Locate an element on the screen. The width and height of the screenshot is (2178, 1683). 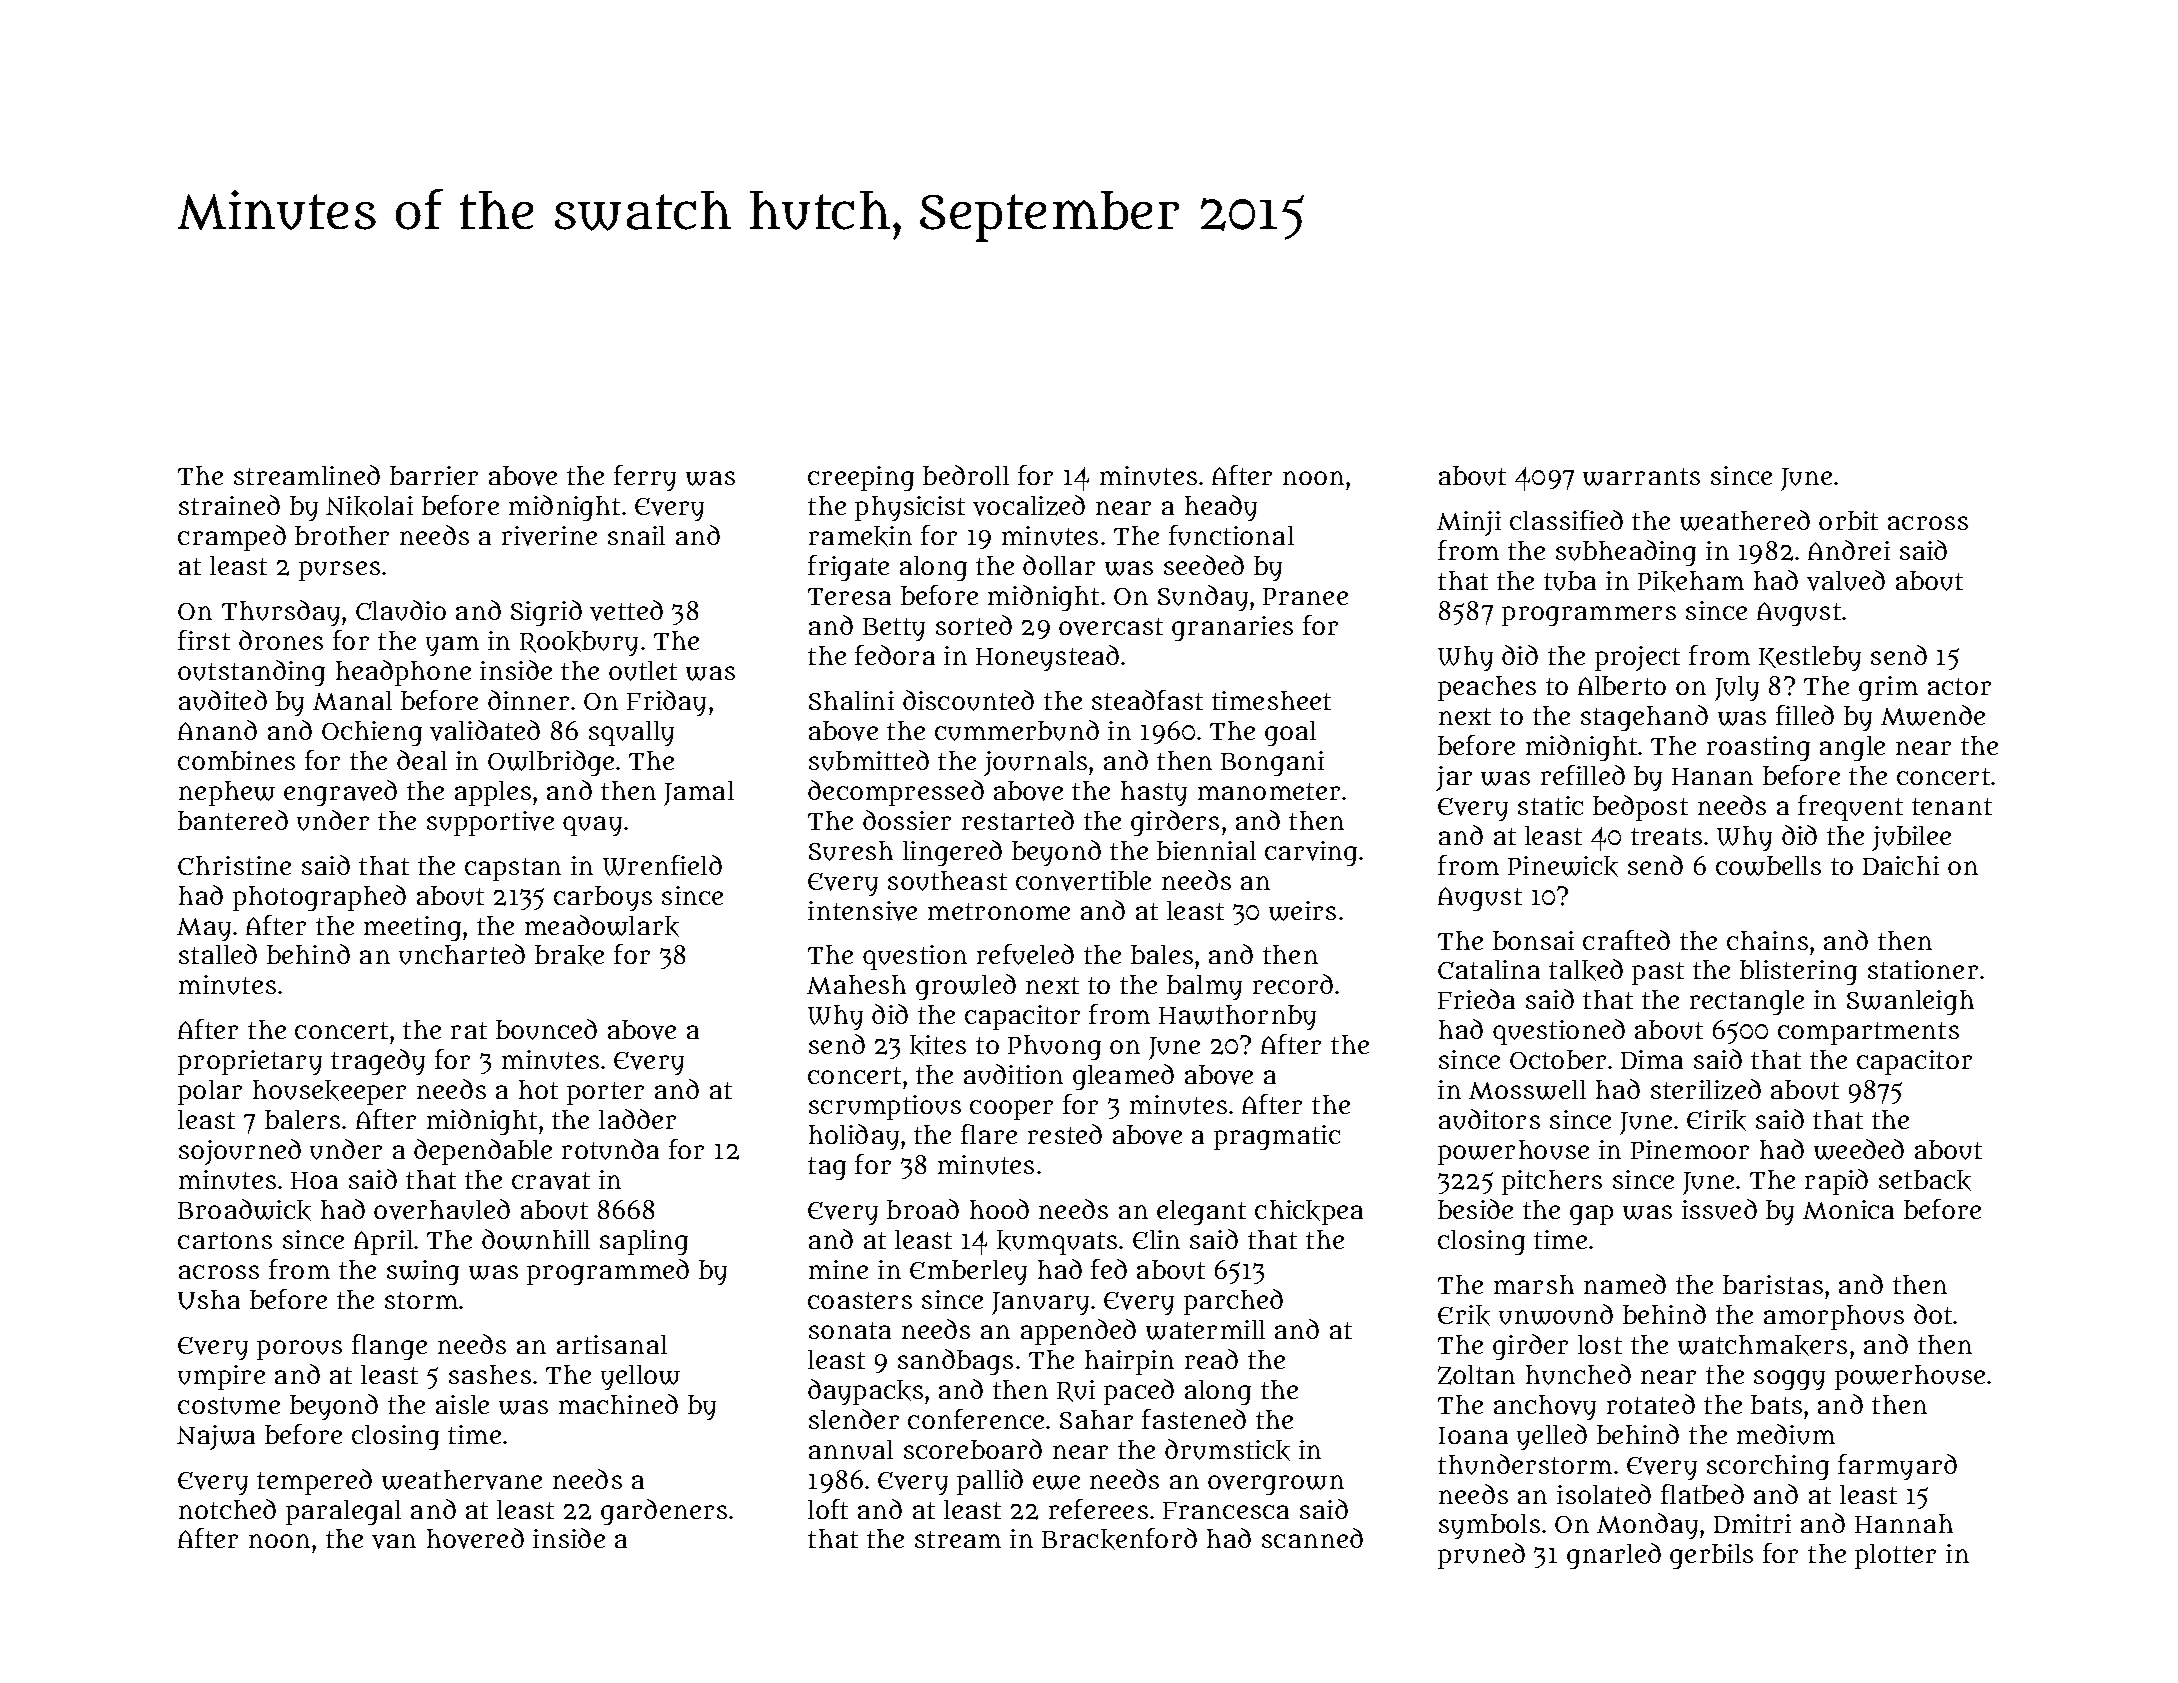
riverine is located at coordinates (549, 536).
